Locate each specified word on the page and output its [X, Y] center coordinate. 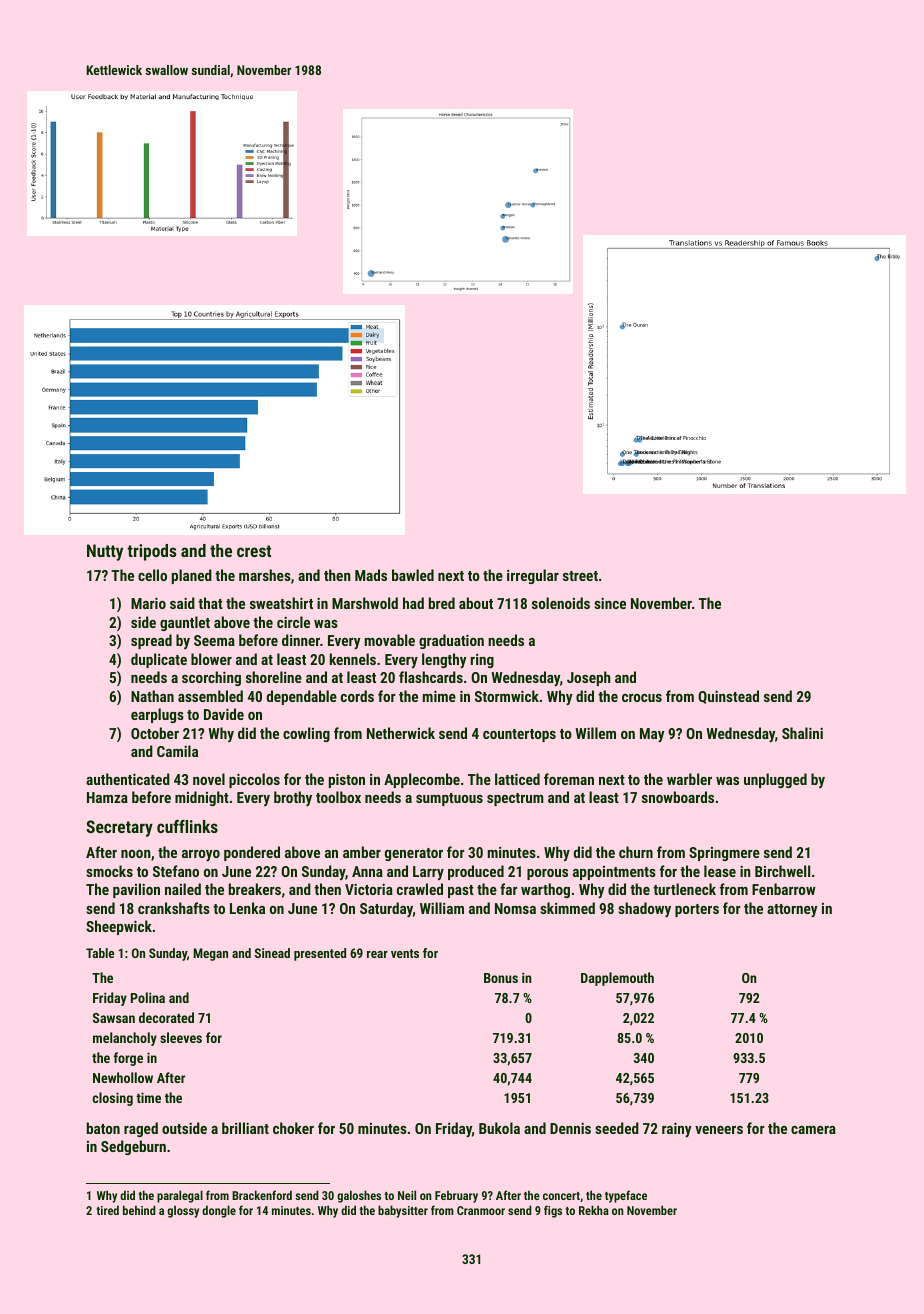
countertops [519, 735]
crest [254, 551]
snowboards [678, 797]
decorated [166, 1017]
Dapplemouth [617, 979]
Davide [224, 714]
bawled [413, 575]
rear [377, 954]
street [580, 576]
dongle [219, 1211]
